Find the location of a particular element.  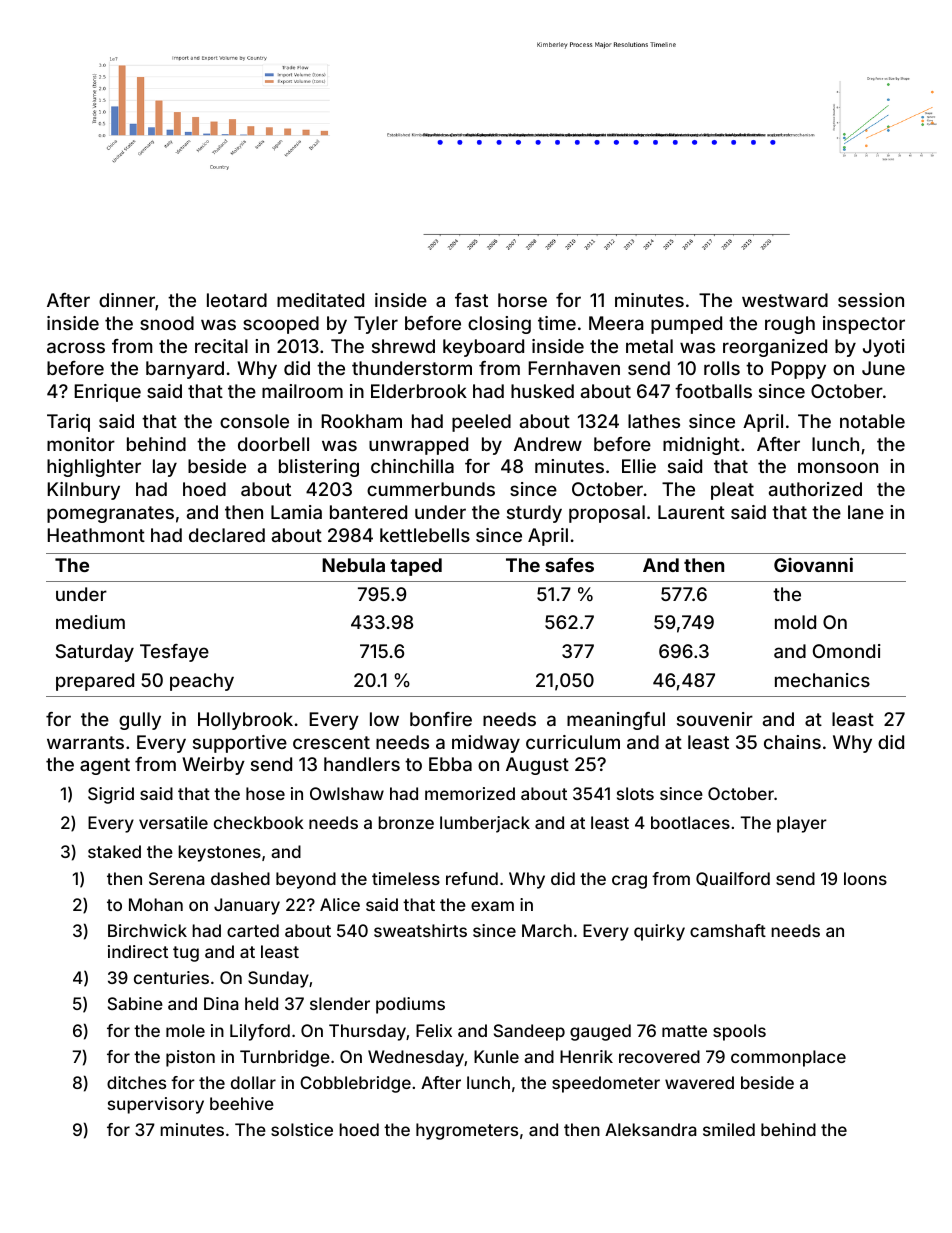

medium is located at coordinates (90, 622).
